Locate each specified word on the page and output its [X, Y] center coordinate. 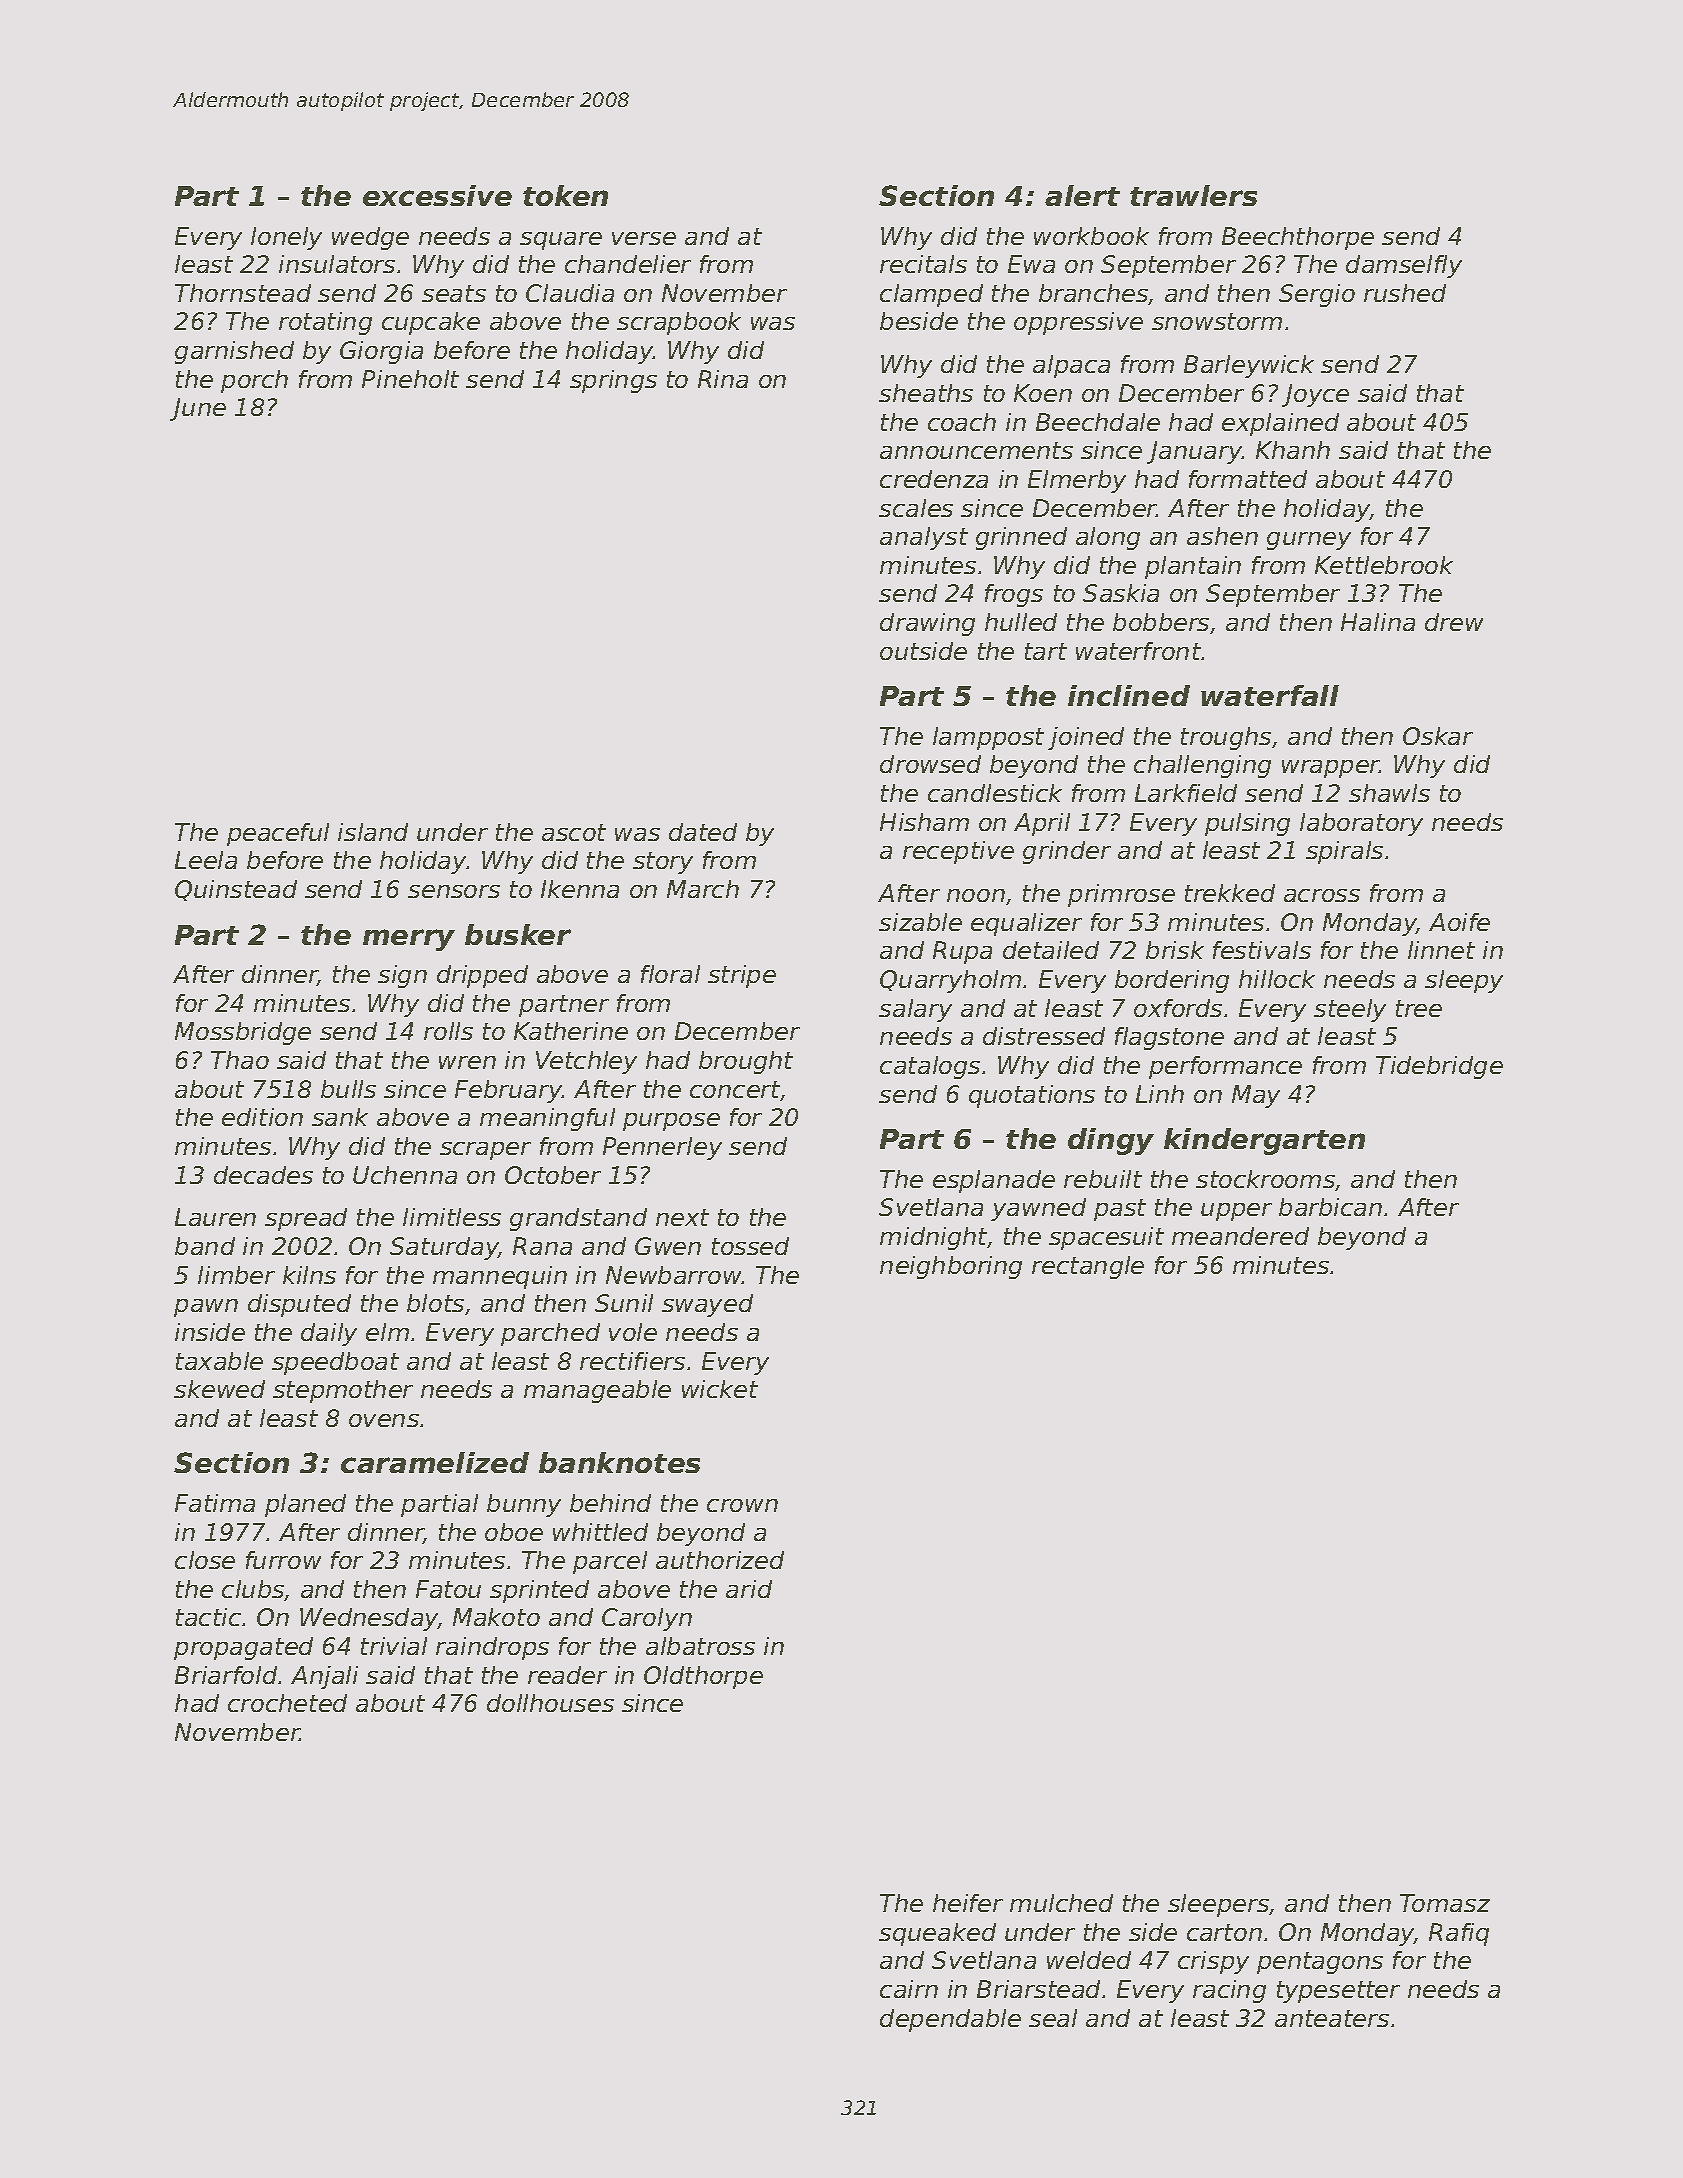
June [198, 409]
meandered [1240, 1236]
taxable [219, 1361]
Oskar [1438, 736]
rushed [1405, 293]
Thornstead [243, 293]
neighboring [951, 1267]
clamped [931, 295]
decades [263, 1175]
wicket [720, 1389]
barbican [1330, 1207]
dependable [950, 2020]
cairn [909, 1989]
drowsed [930, 764]
